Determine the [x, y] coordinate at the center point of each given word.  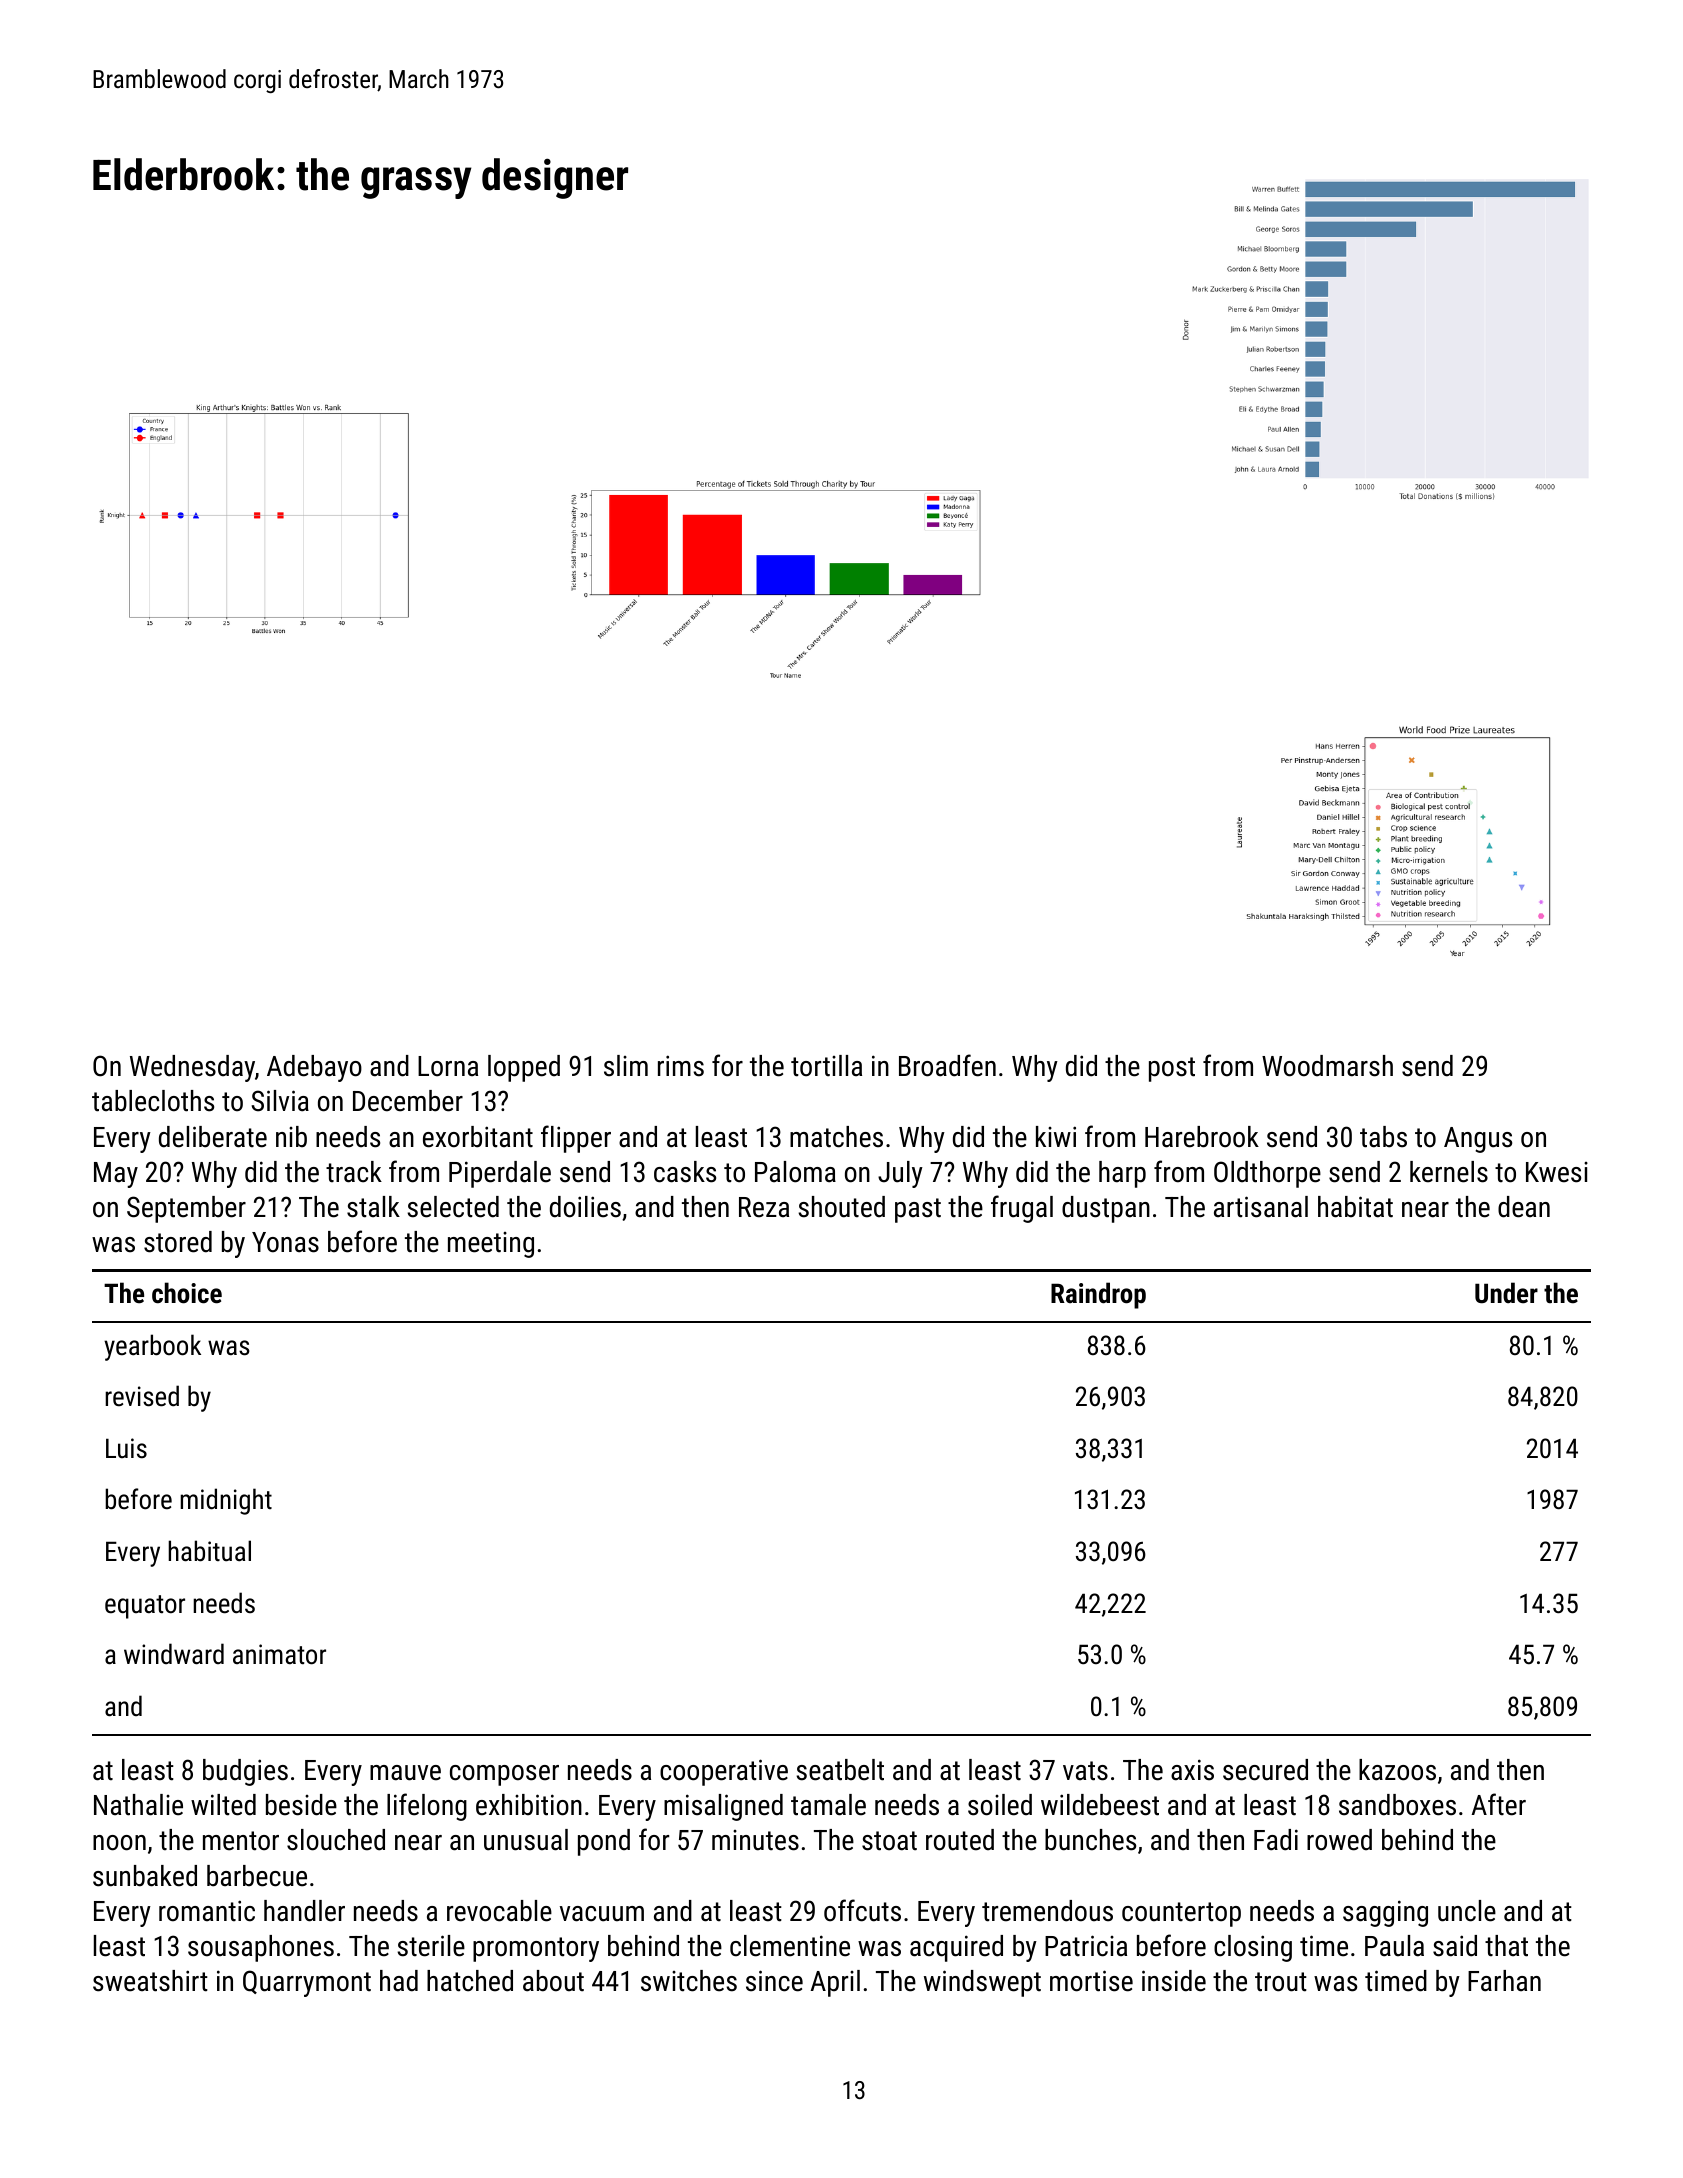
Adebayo [314, 1068]
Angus [1478, 1140]
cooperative [724, 1772]
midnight [226, 1501]
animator [279, 1654]
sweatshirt [150, 1981]
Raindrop [1098, 1295]
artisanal [1261, 1207]
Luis [126, 1448]
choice [187, 1293]
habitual [209, 1551]
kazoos [1397, 1770]
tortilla [826, 1066]
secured [1265, 1770]
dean [1524, 1207]
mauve [405, 1773]
